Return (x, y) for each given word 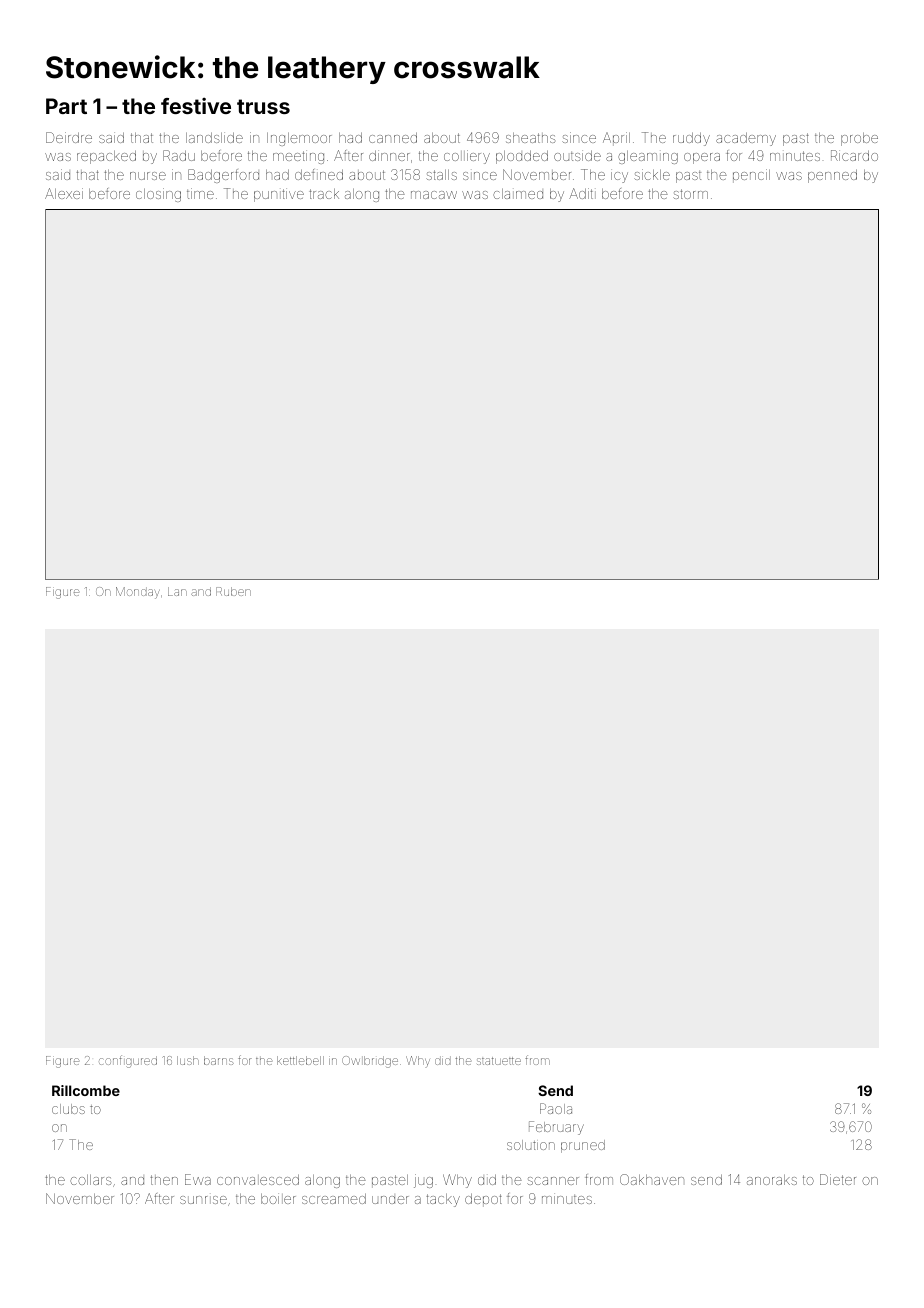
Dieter (838, 1179)
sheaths (530, 138)
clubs (68, 1109)
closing (158, 195)
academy (746, 139)
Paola (556, 1108)
